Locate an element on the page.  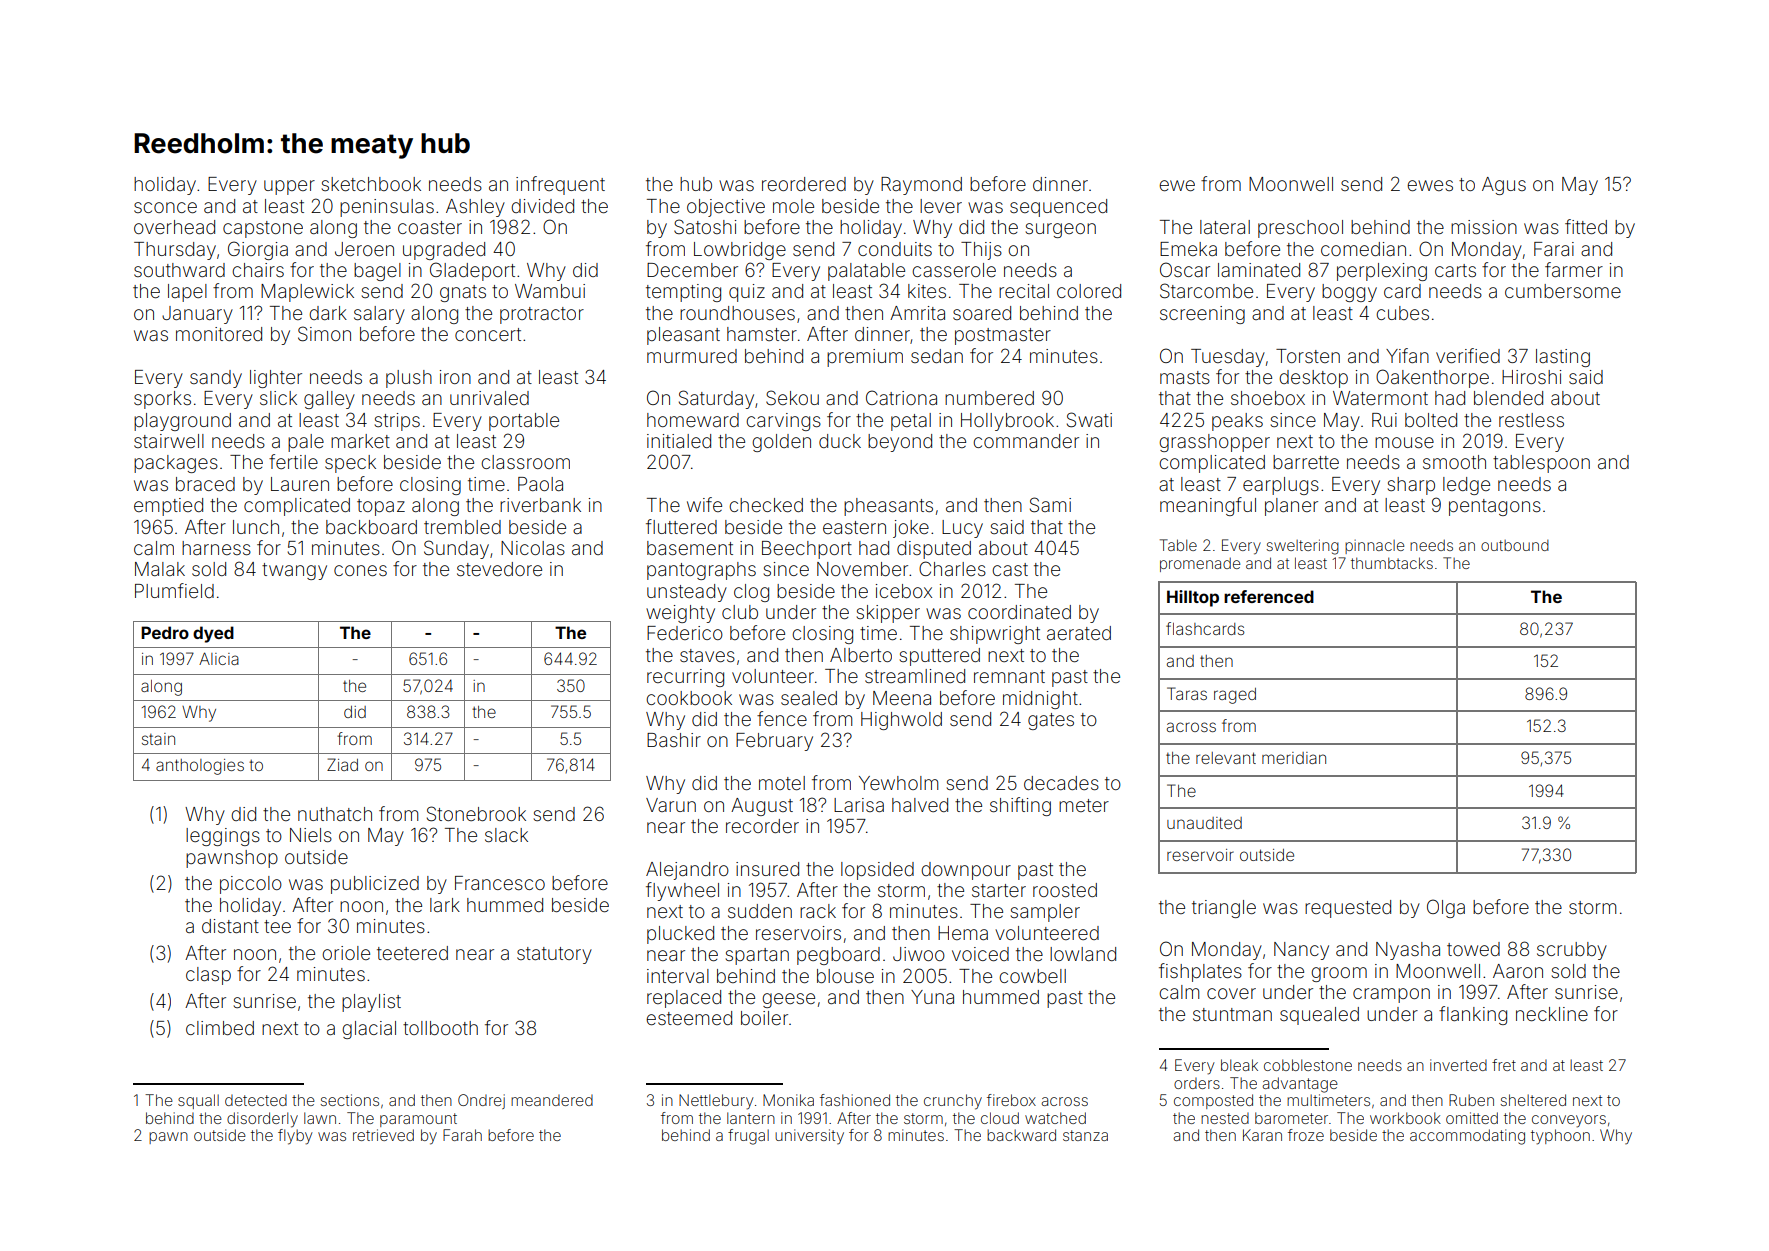
unrivaled is located at coordinates (489, 398).
